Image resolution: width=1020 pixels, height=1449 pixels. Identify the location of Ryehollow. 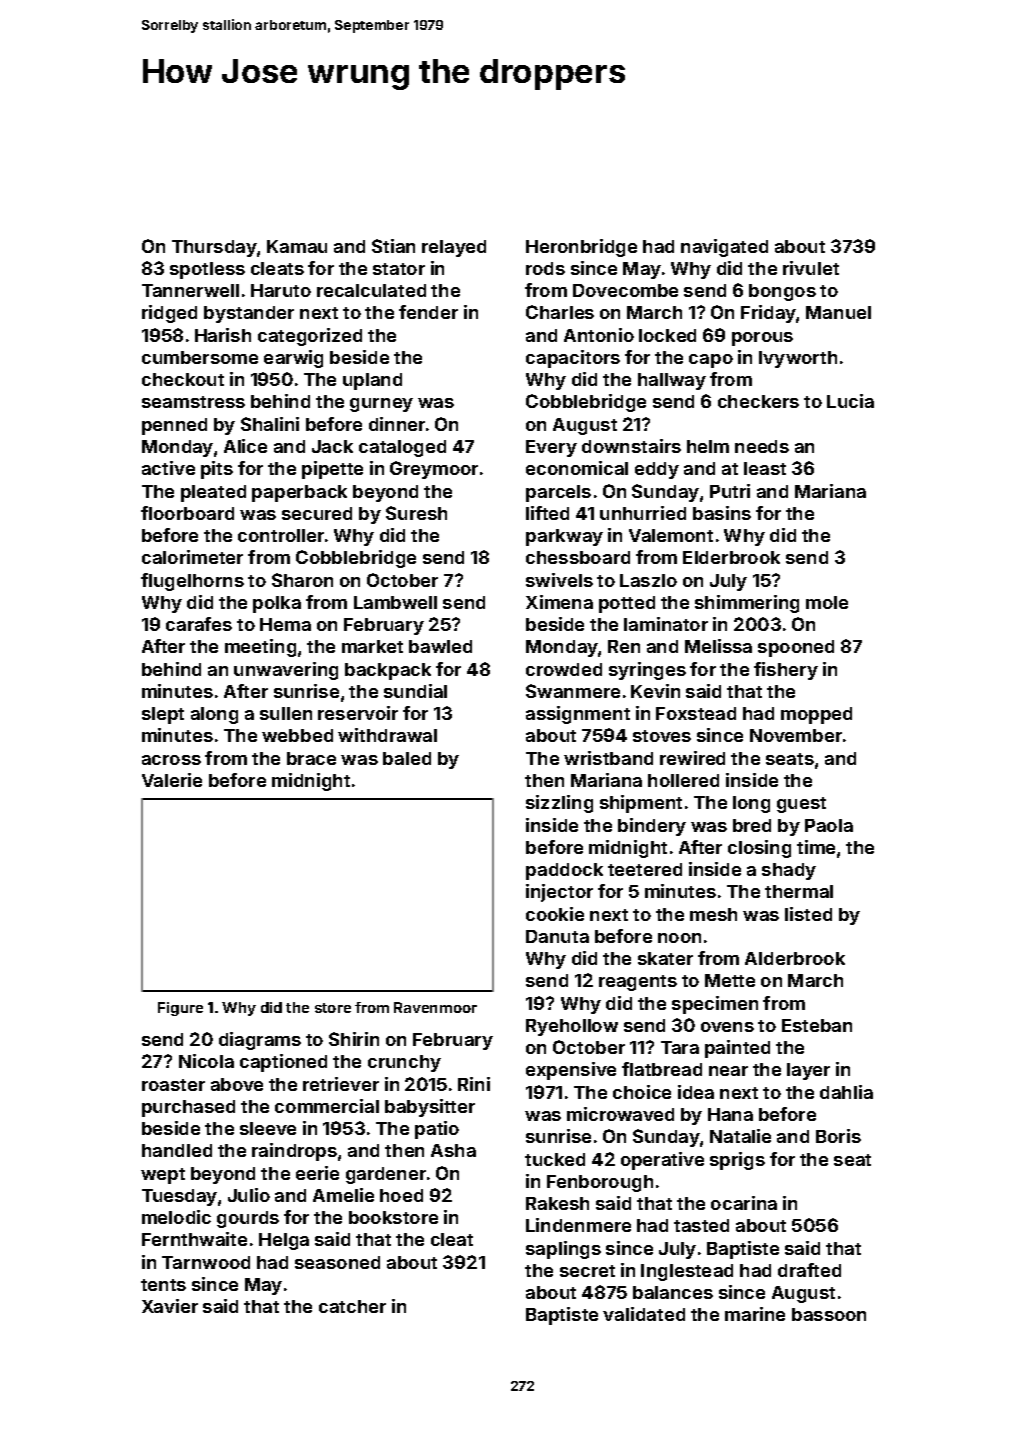
(572, 1027).
